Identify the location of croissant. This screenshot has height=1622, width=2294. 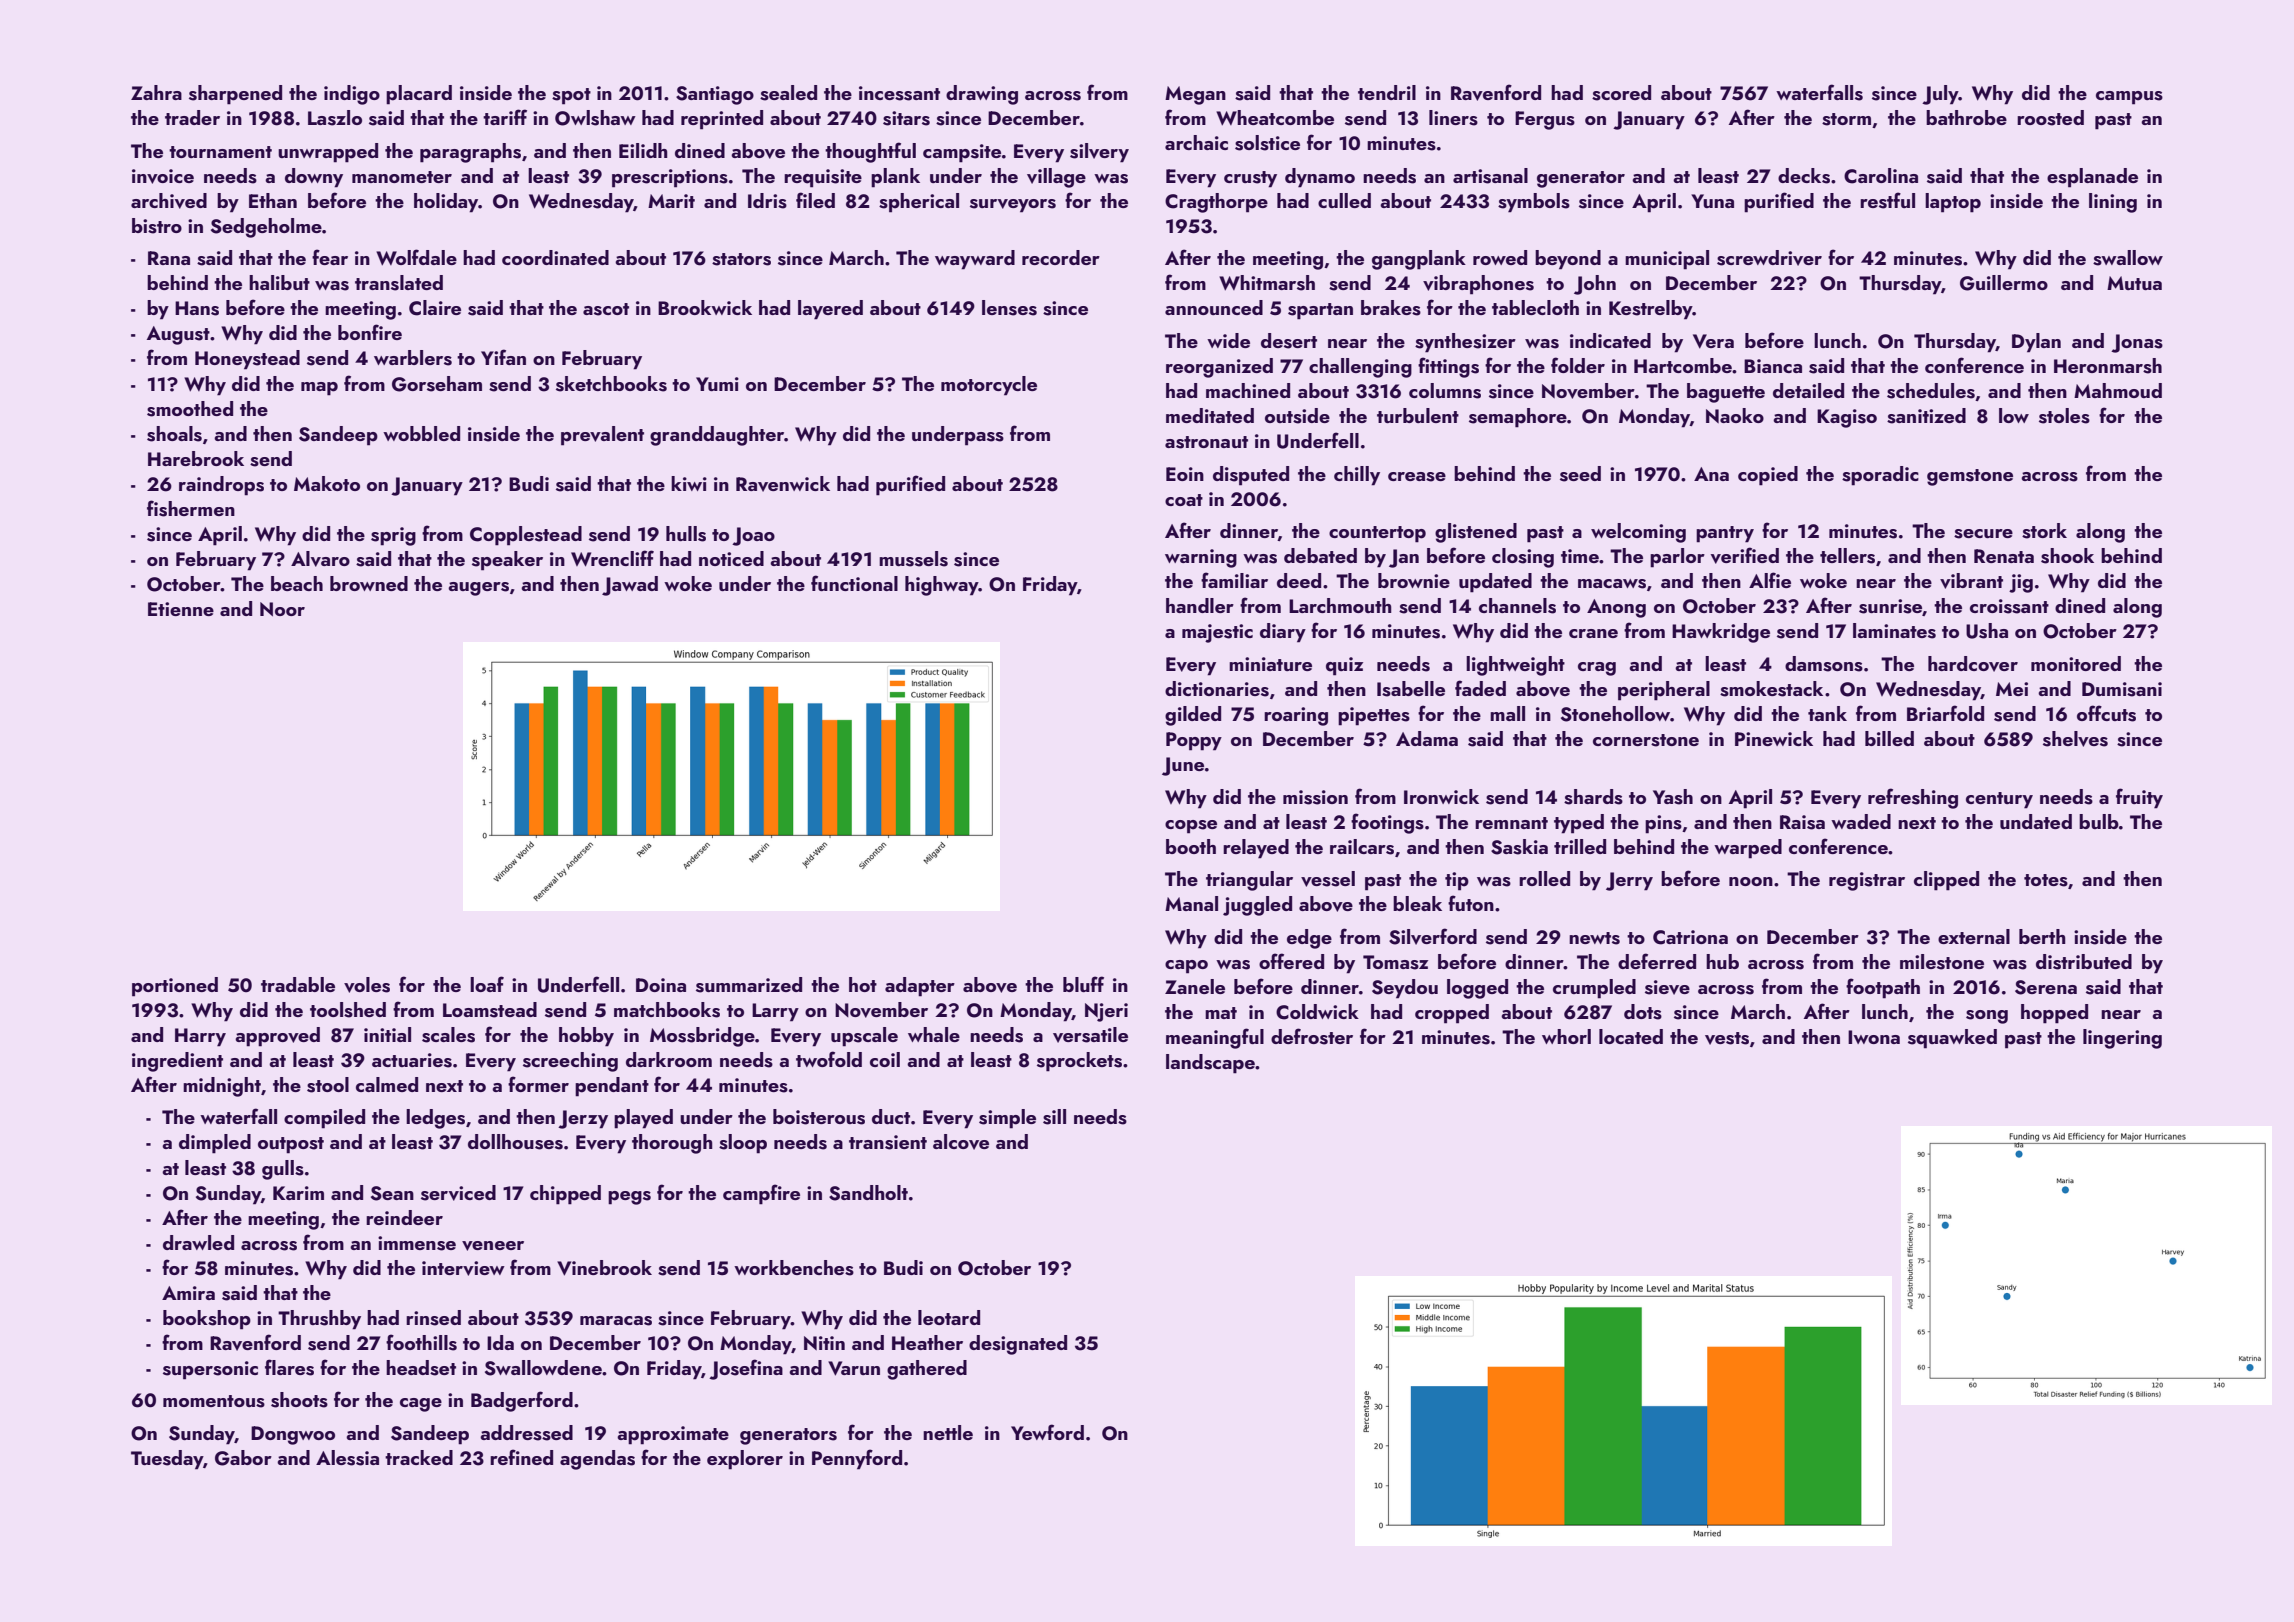
(2009, 606).
